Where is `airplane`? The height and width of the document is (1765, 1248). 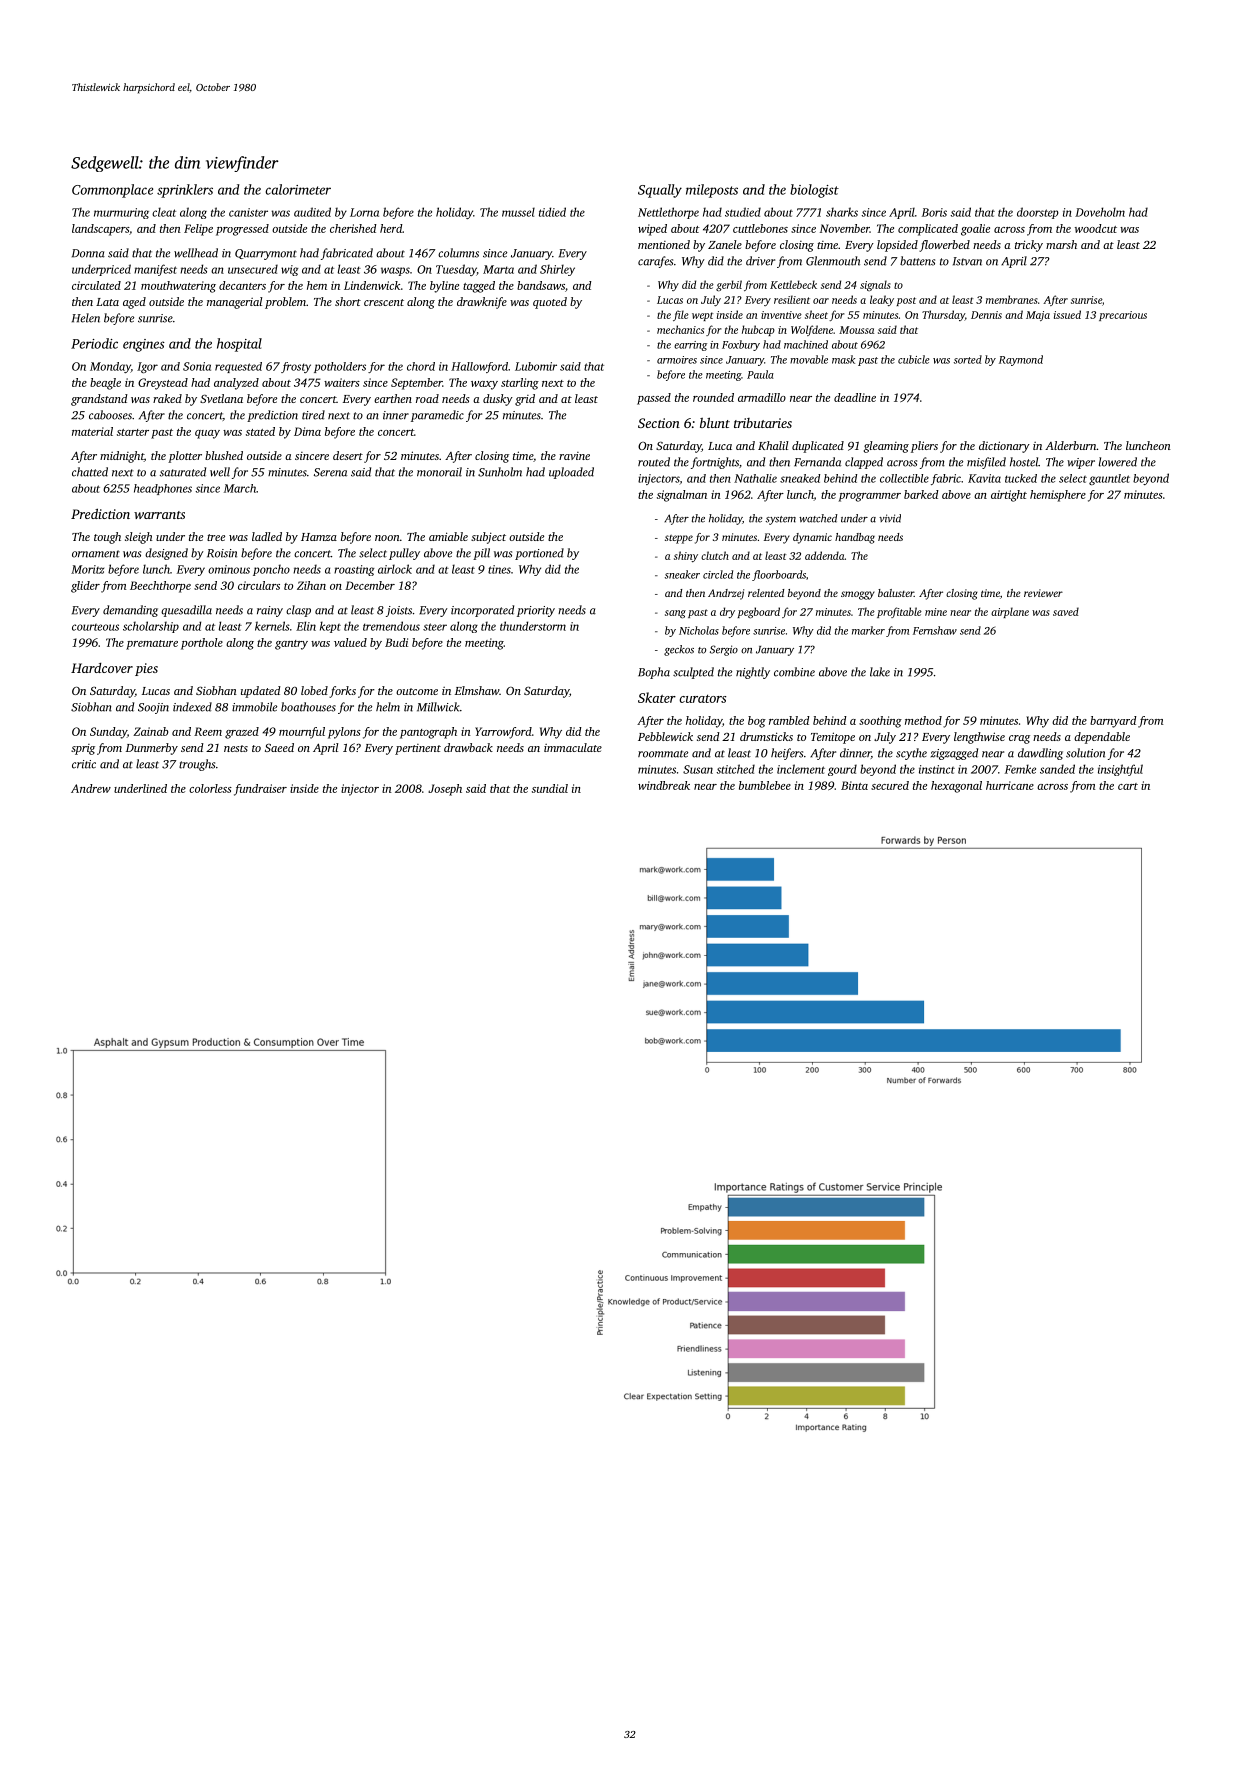
airplane is located at coordinates (1010, 612).
